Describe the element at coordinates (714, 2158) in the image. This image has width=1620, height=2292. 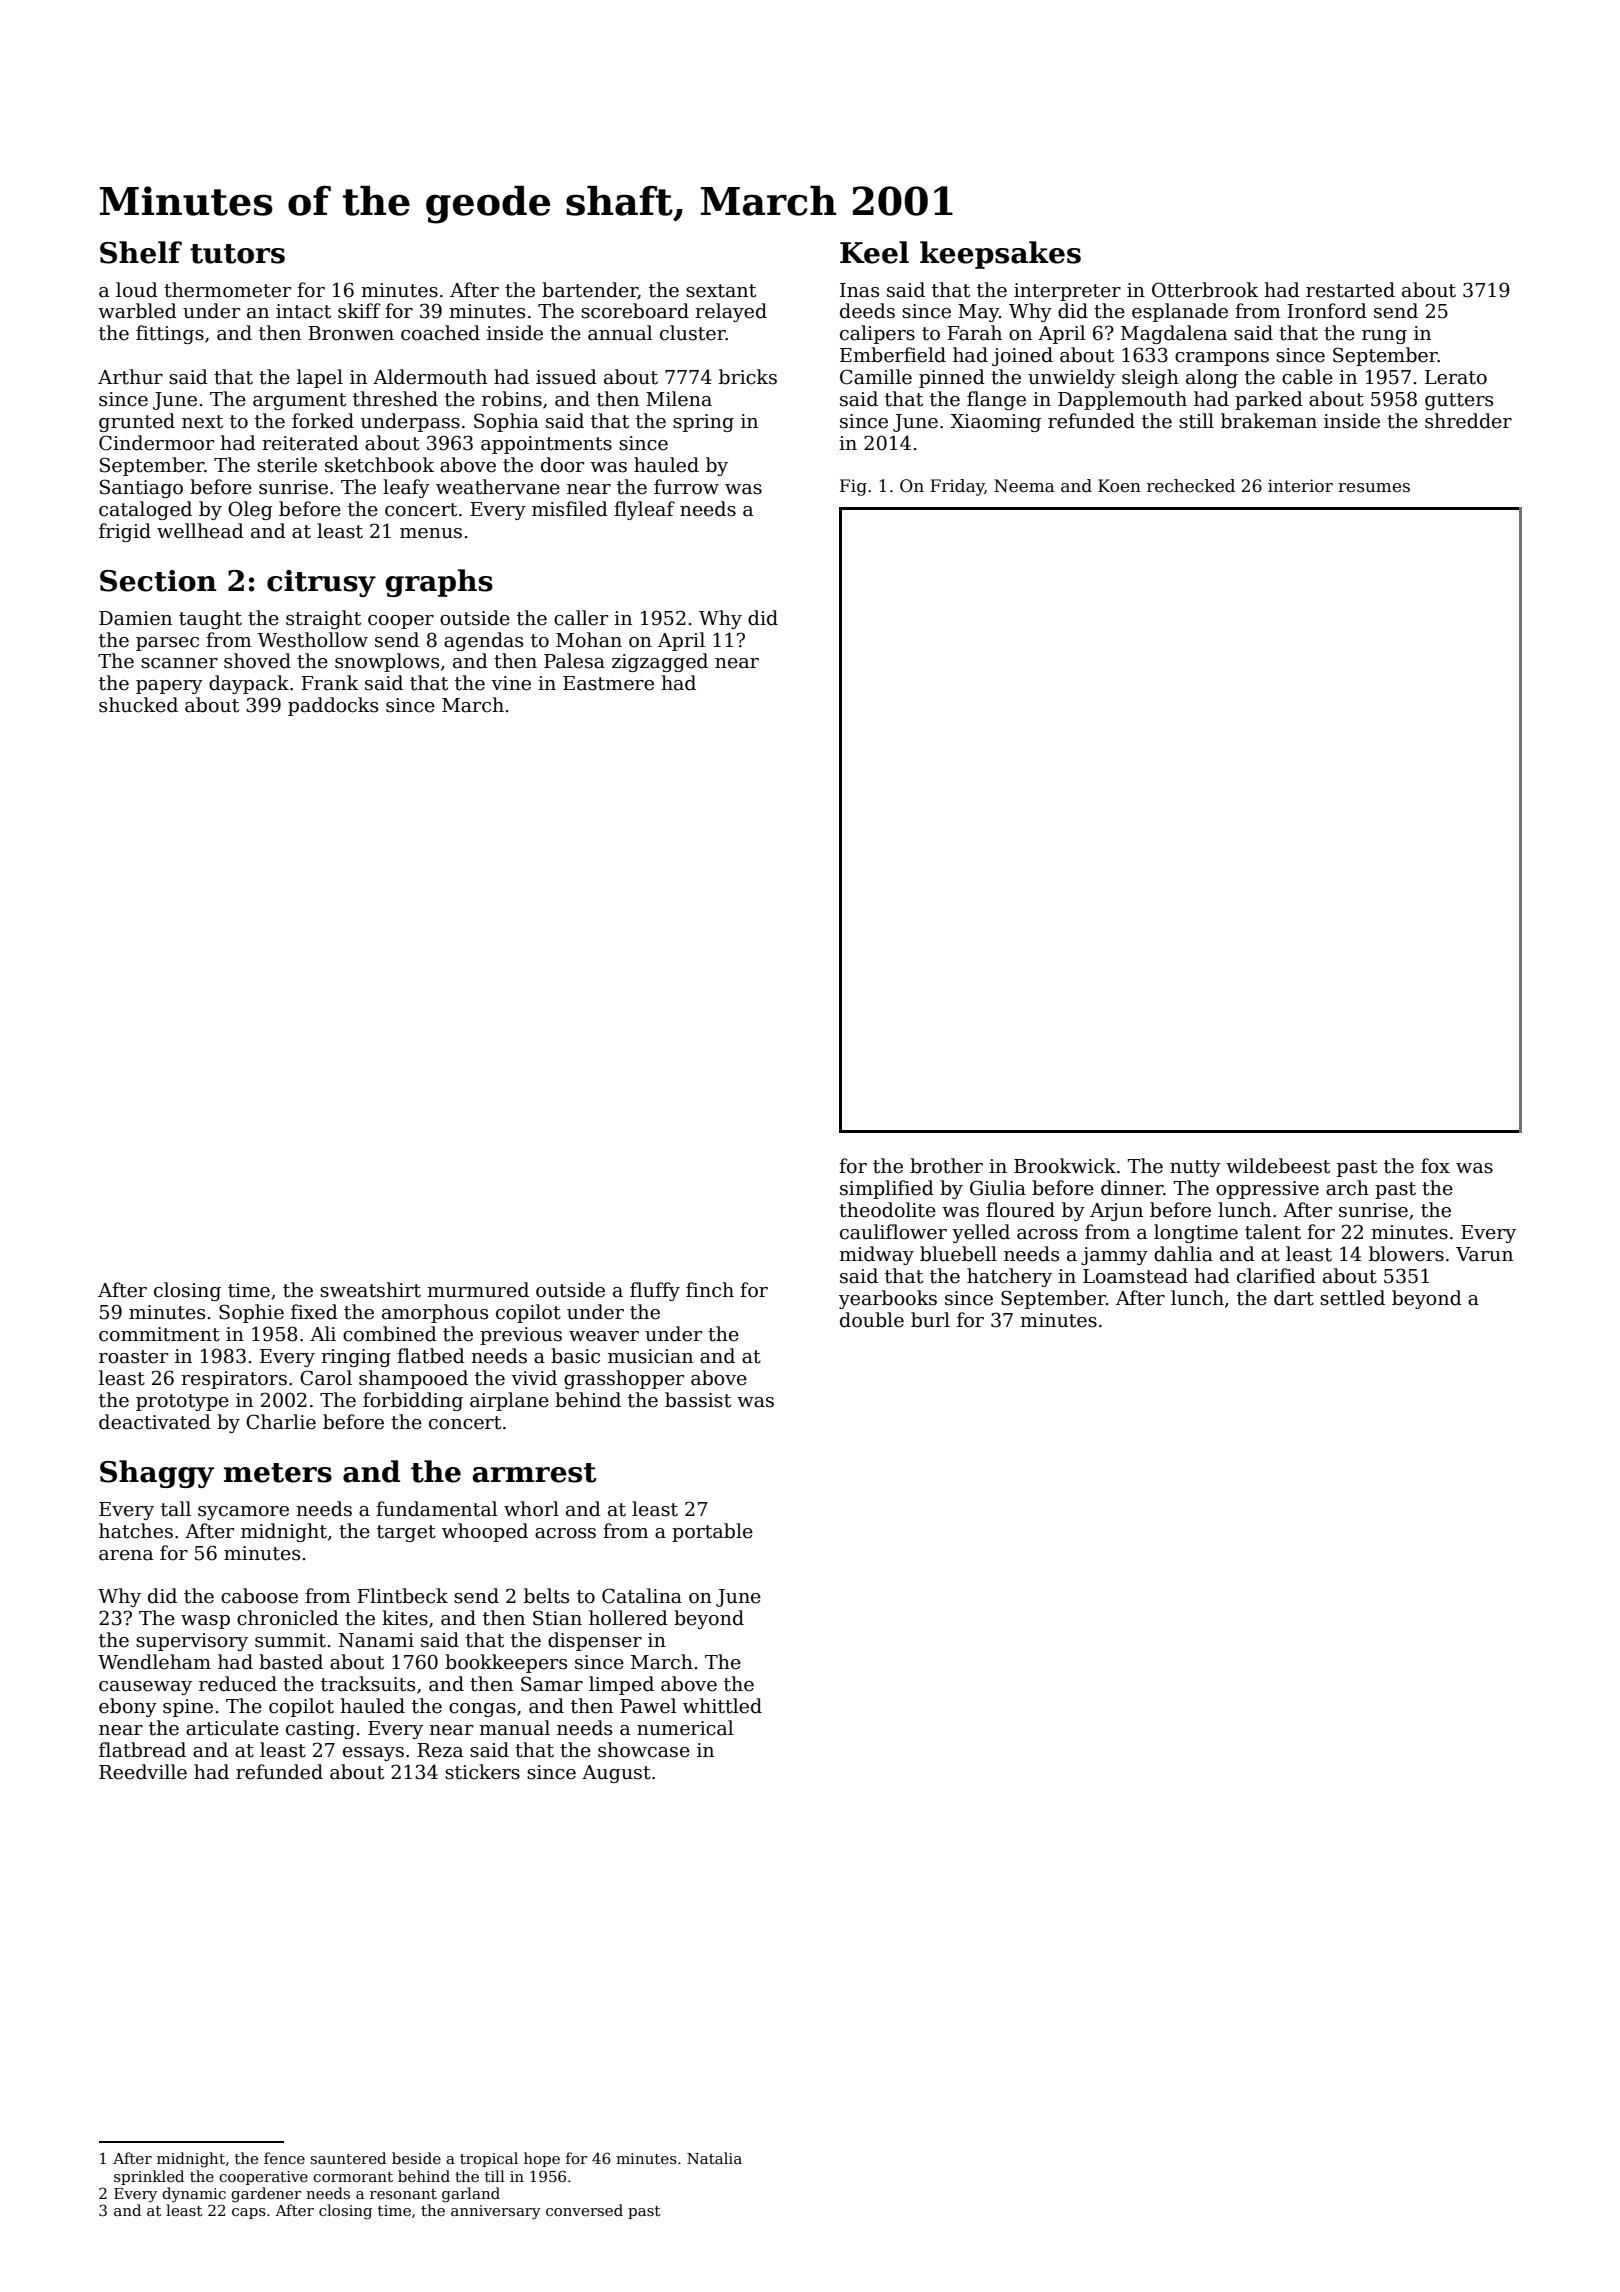
I see `Natalia` at that location.
